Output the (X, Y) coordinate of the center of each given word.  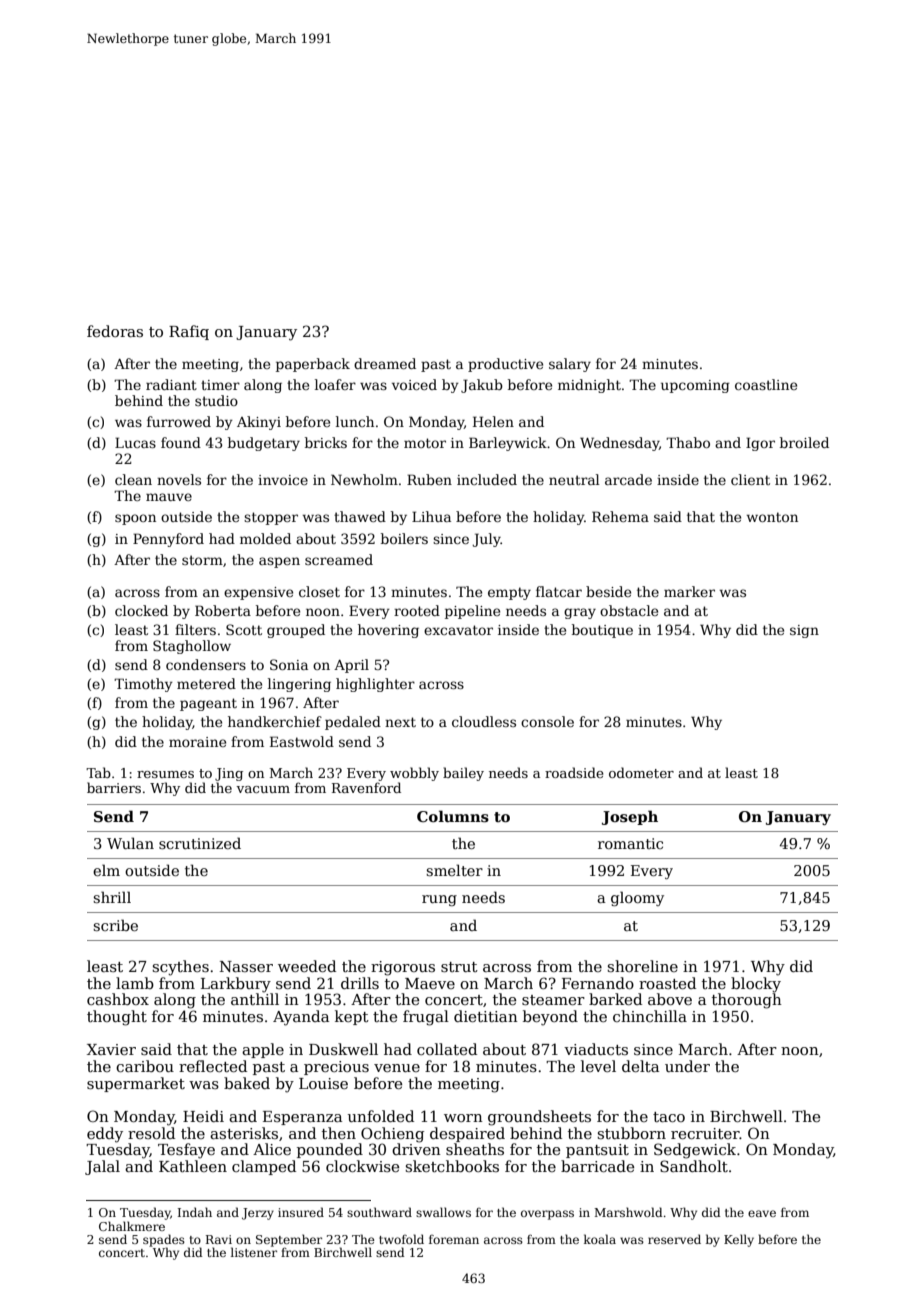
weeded (307, 966)
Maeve (430, 983)
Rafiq (189, 332)
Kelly (739, 1240)
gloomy (637, 898)
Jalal (102, 1167)
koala (600, 1239)
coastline (766, 384)
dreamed (385, 363)
